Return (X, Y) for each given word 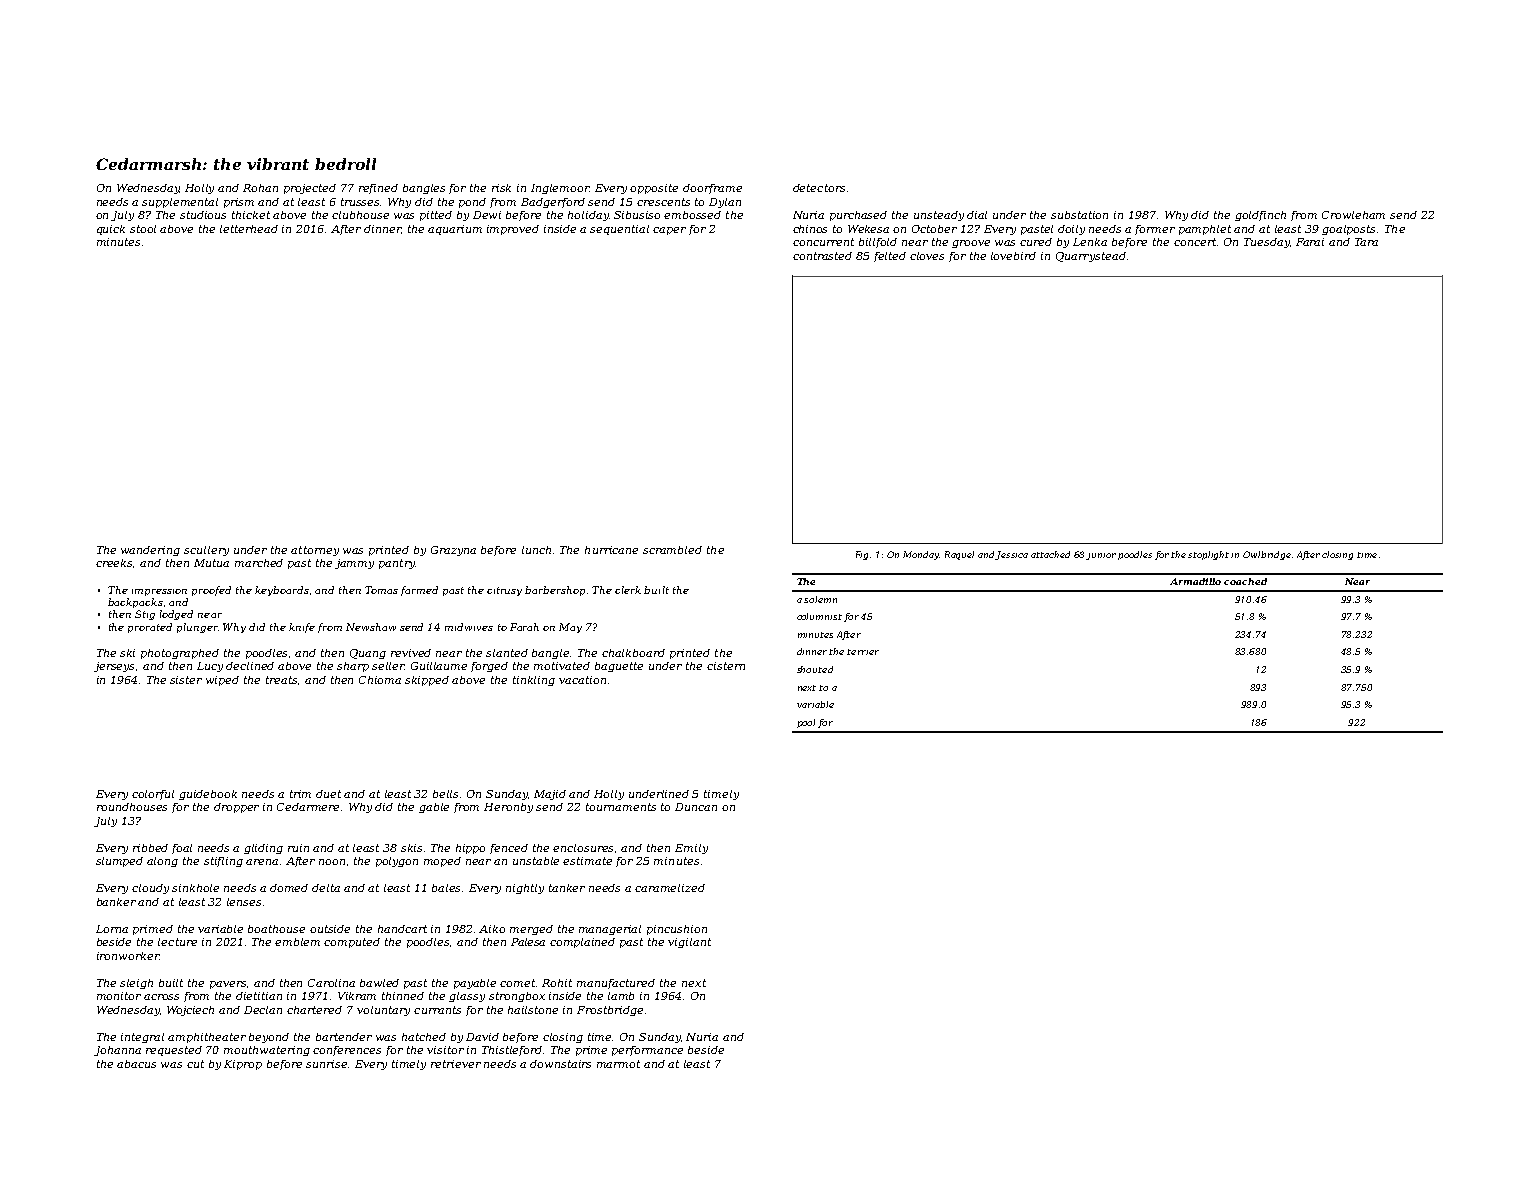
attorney (315, 551)
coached (1245, 581)
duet (328, 794)
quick (111, 230)
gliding (263, 849)
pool (806, 723)
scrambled (672, 550)
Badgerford (553, 203)
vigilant (689, 943)
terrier (863, 652)
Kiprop (243, 1065)
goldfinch (1260, 216)
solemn (820, 599)
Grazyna (453, 551)
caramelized (670, 888)
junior (1101, 556)
